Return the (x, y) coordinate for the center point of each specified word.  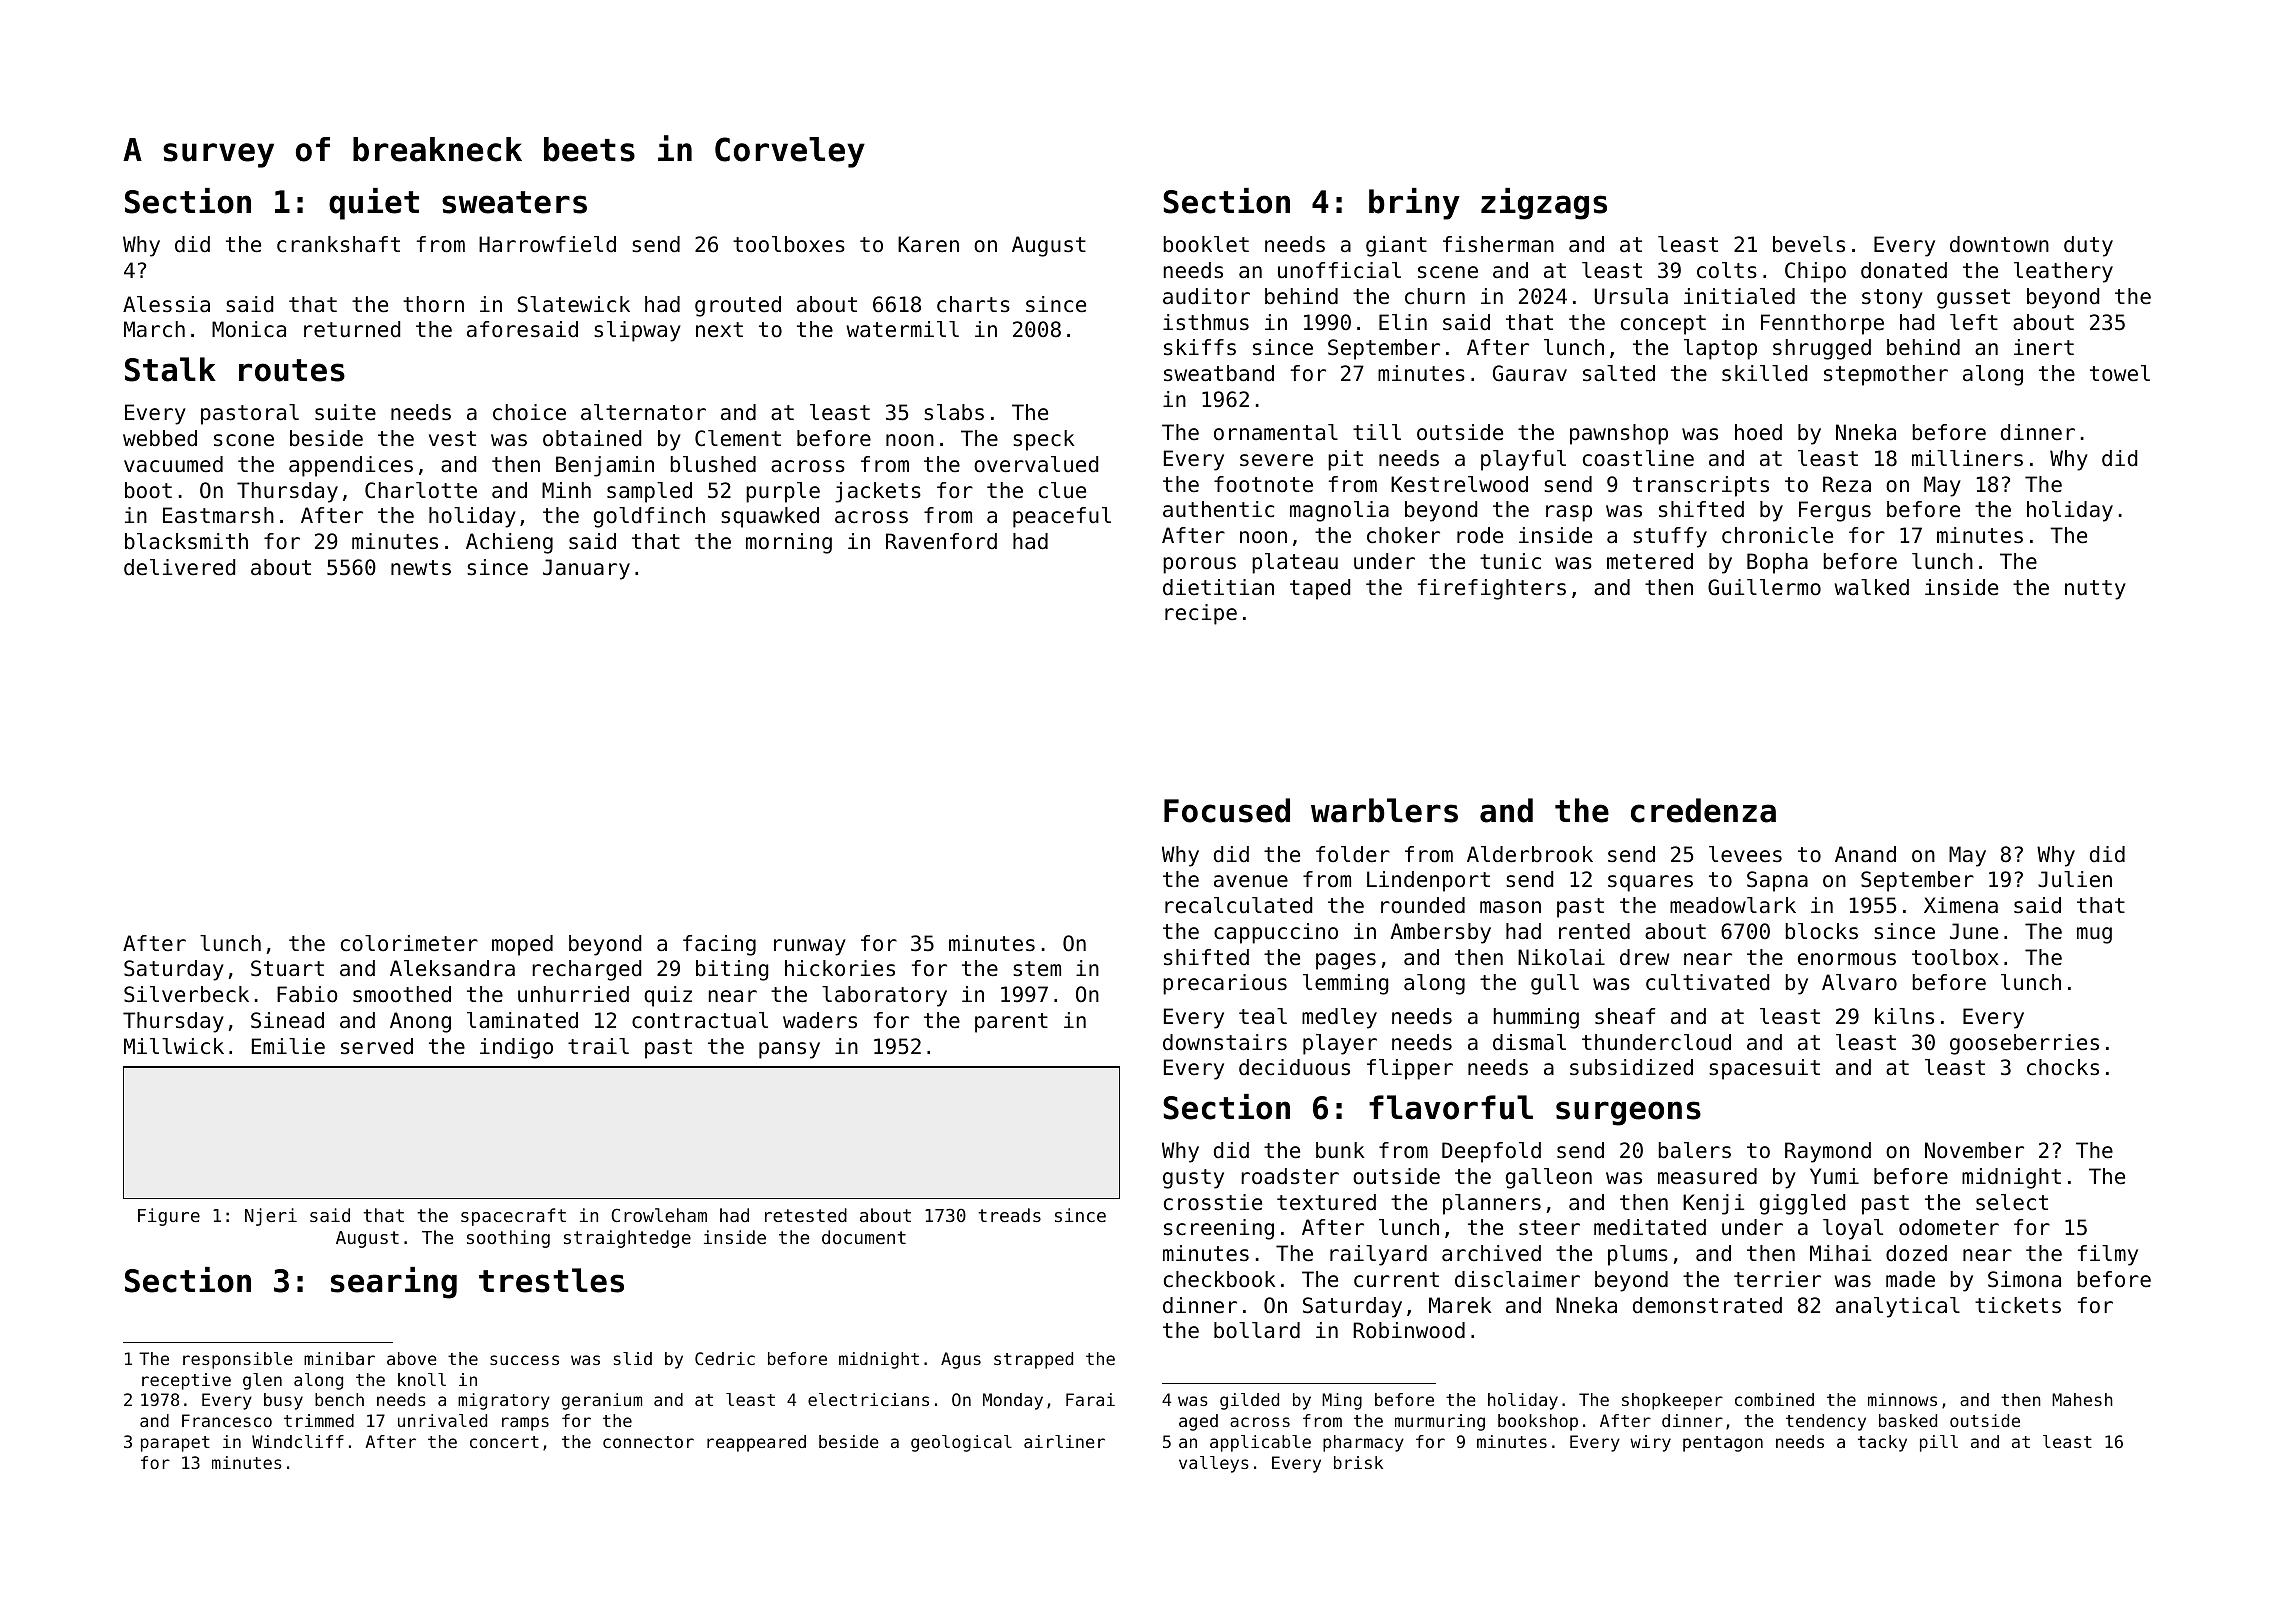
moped (522, 945)
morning (789, 543)
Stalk (170, 369)
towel (2120, 373)
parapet (175, 1444)
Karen (928, 244)
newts (421, 568)
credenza (1703, 810)
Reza (1847, 484)
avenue (1251, 881)
